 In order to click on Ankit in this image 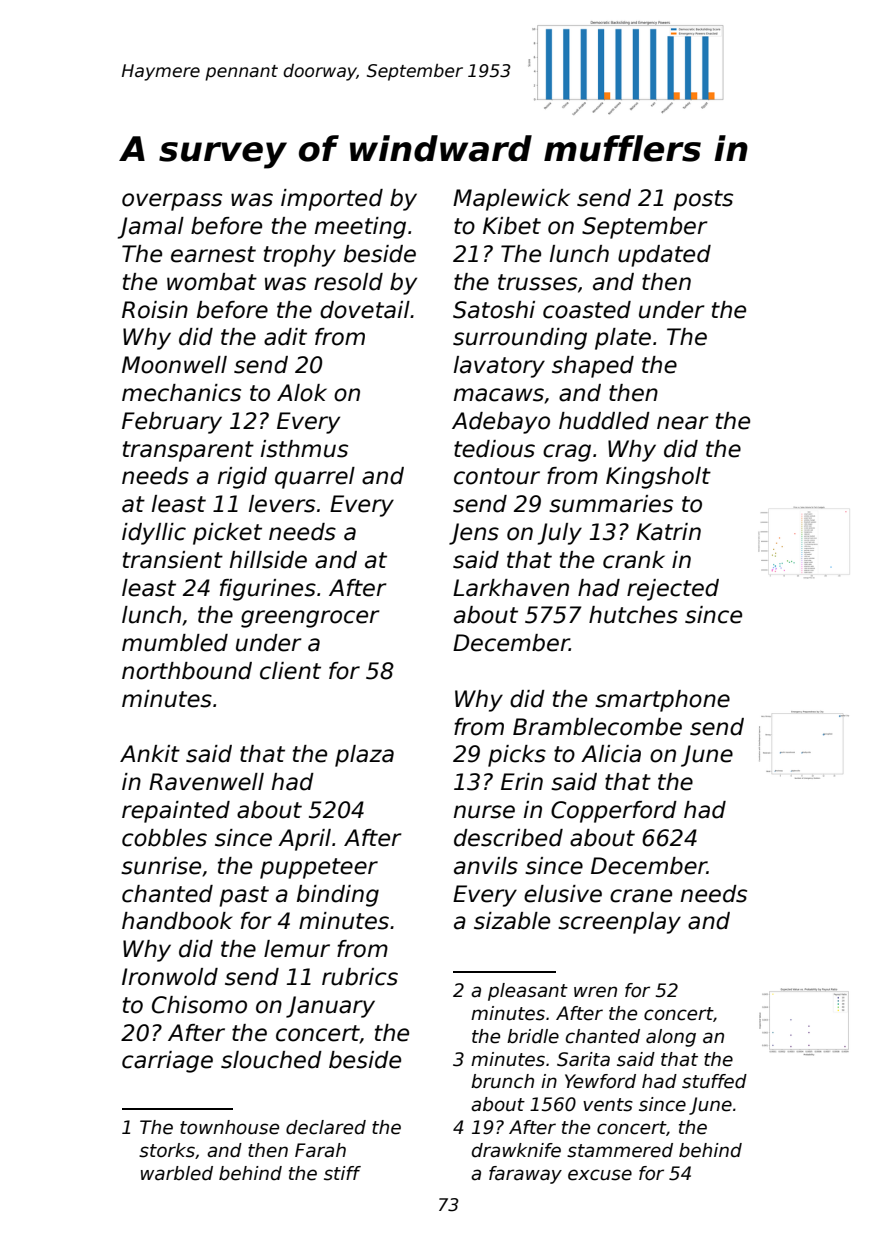, I will do `click(150, 753)`.
